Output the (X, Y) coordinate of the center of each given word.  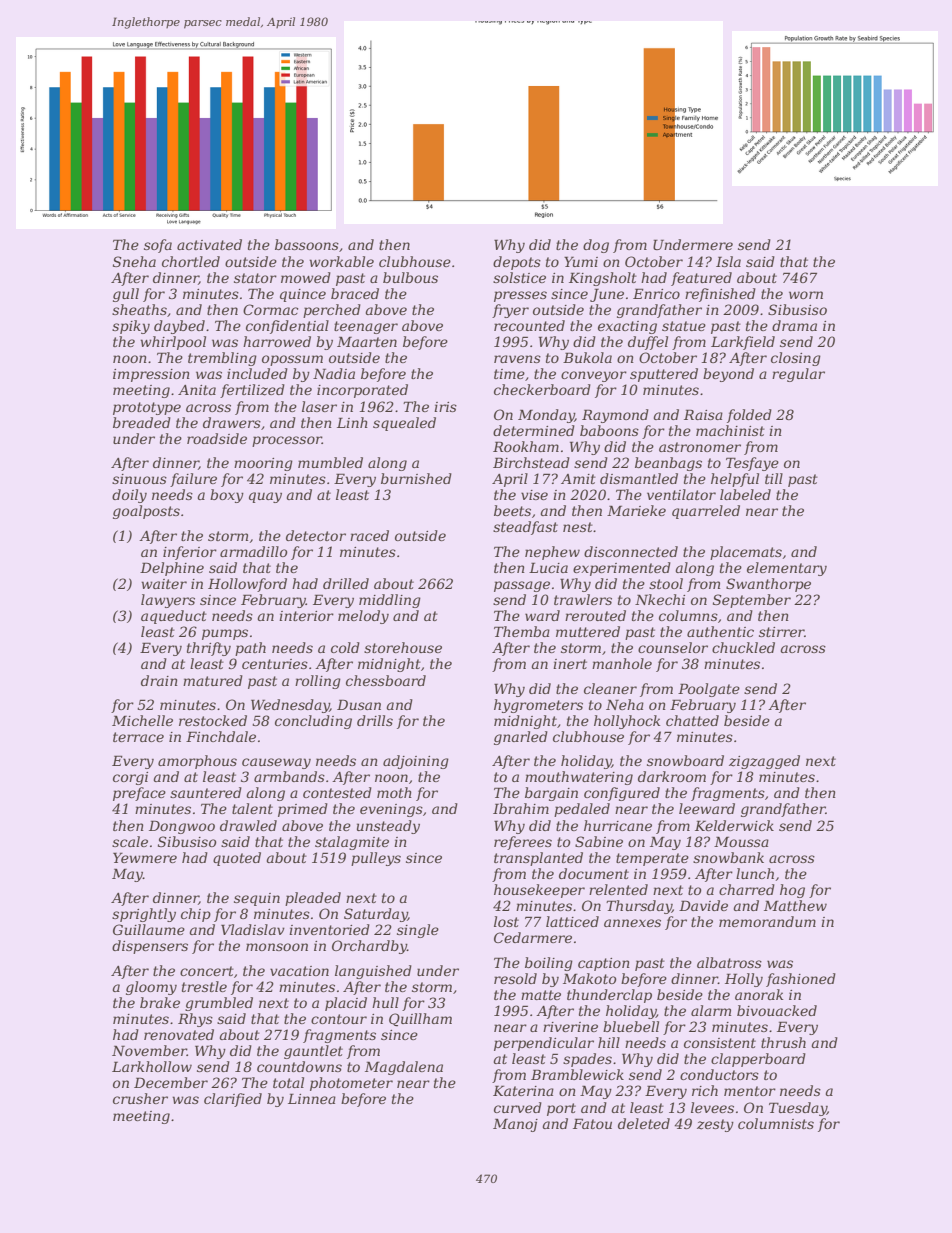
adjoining (416, 762)
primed (303, 810)
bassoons (307, 244)
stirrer (782, 632)
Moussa (741, 841)
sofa (158, 246)
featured (701, 279)
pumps (225, 634)
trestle (204, 986)
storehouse (403, 647)
